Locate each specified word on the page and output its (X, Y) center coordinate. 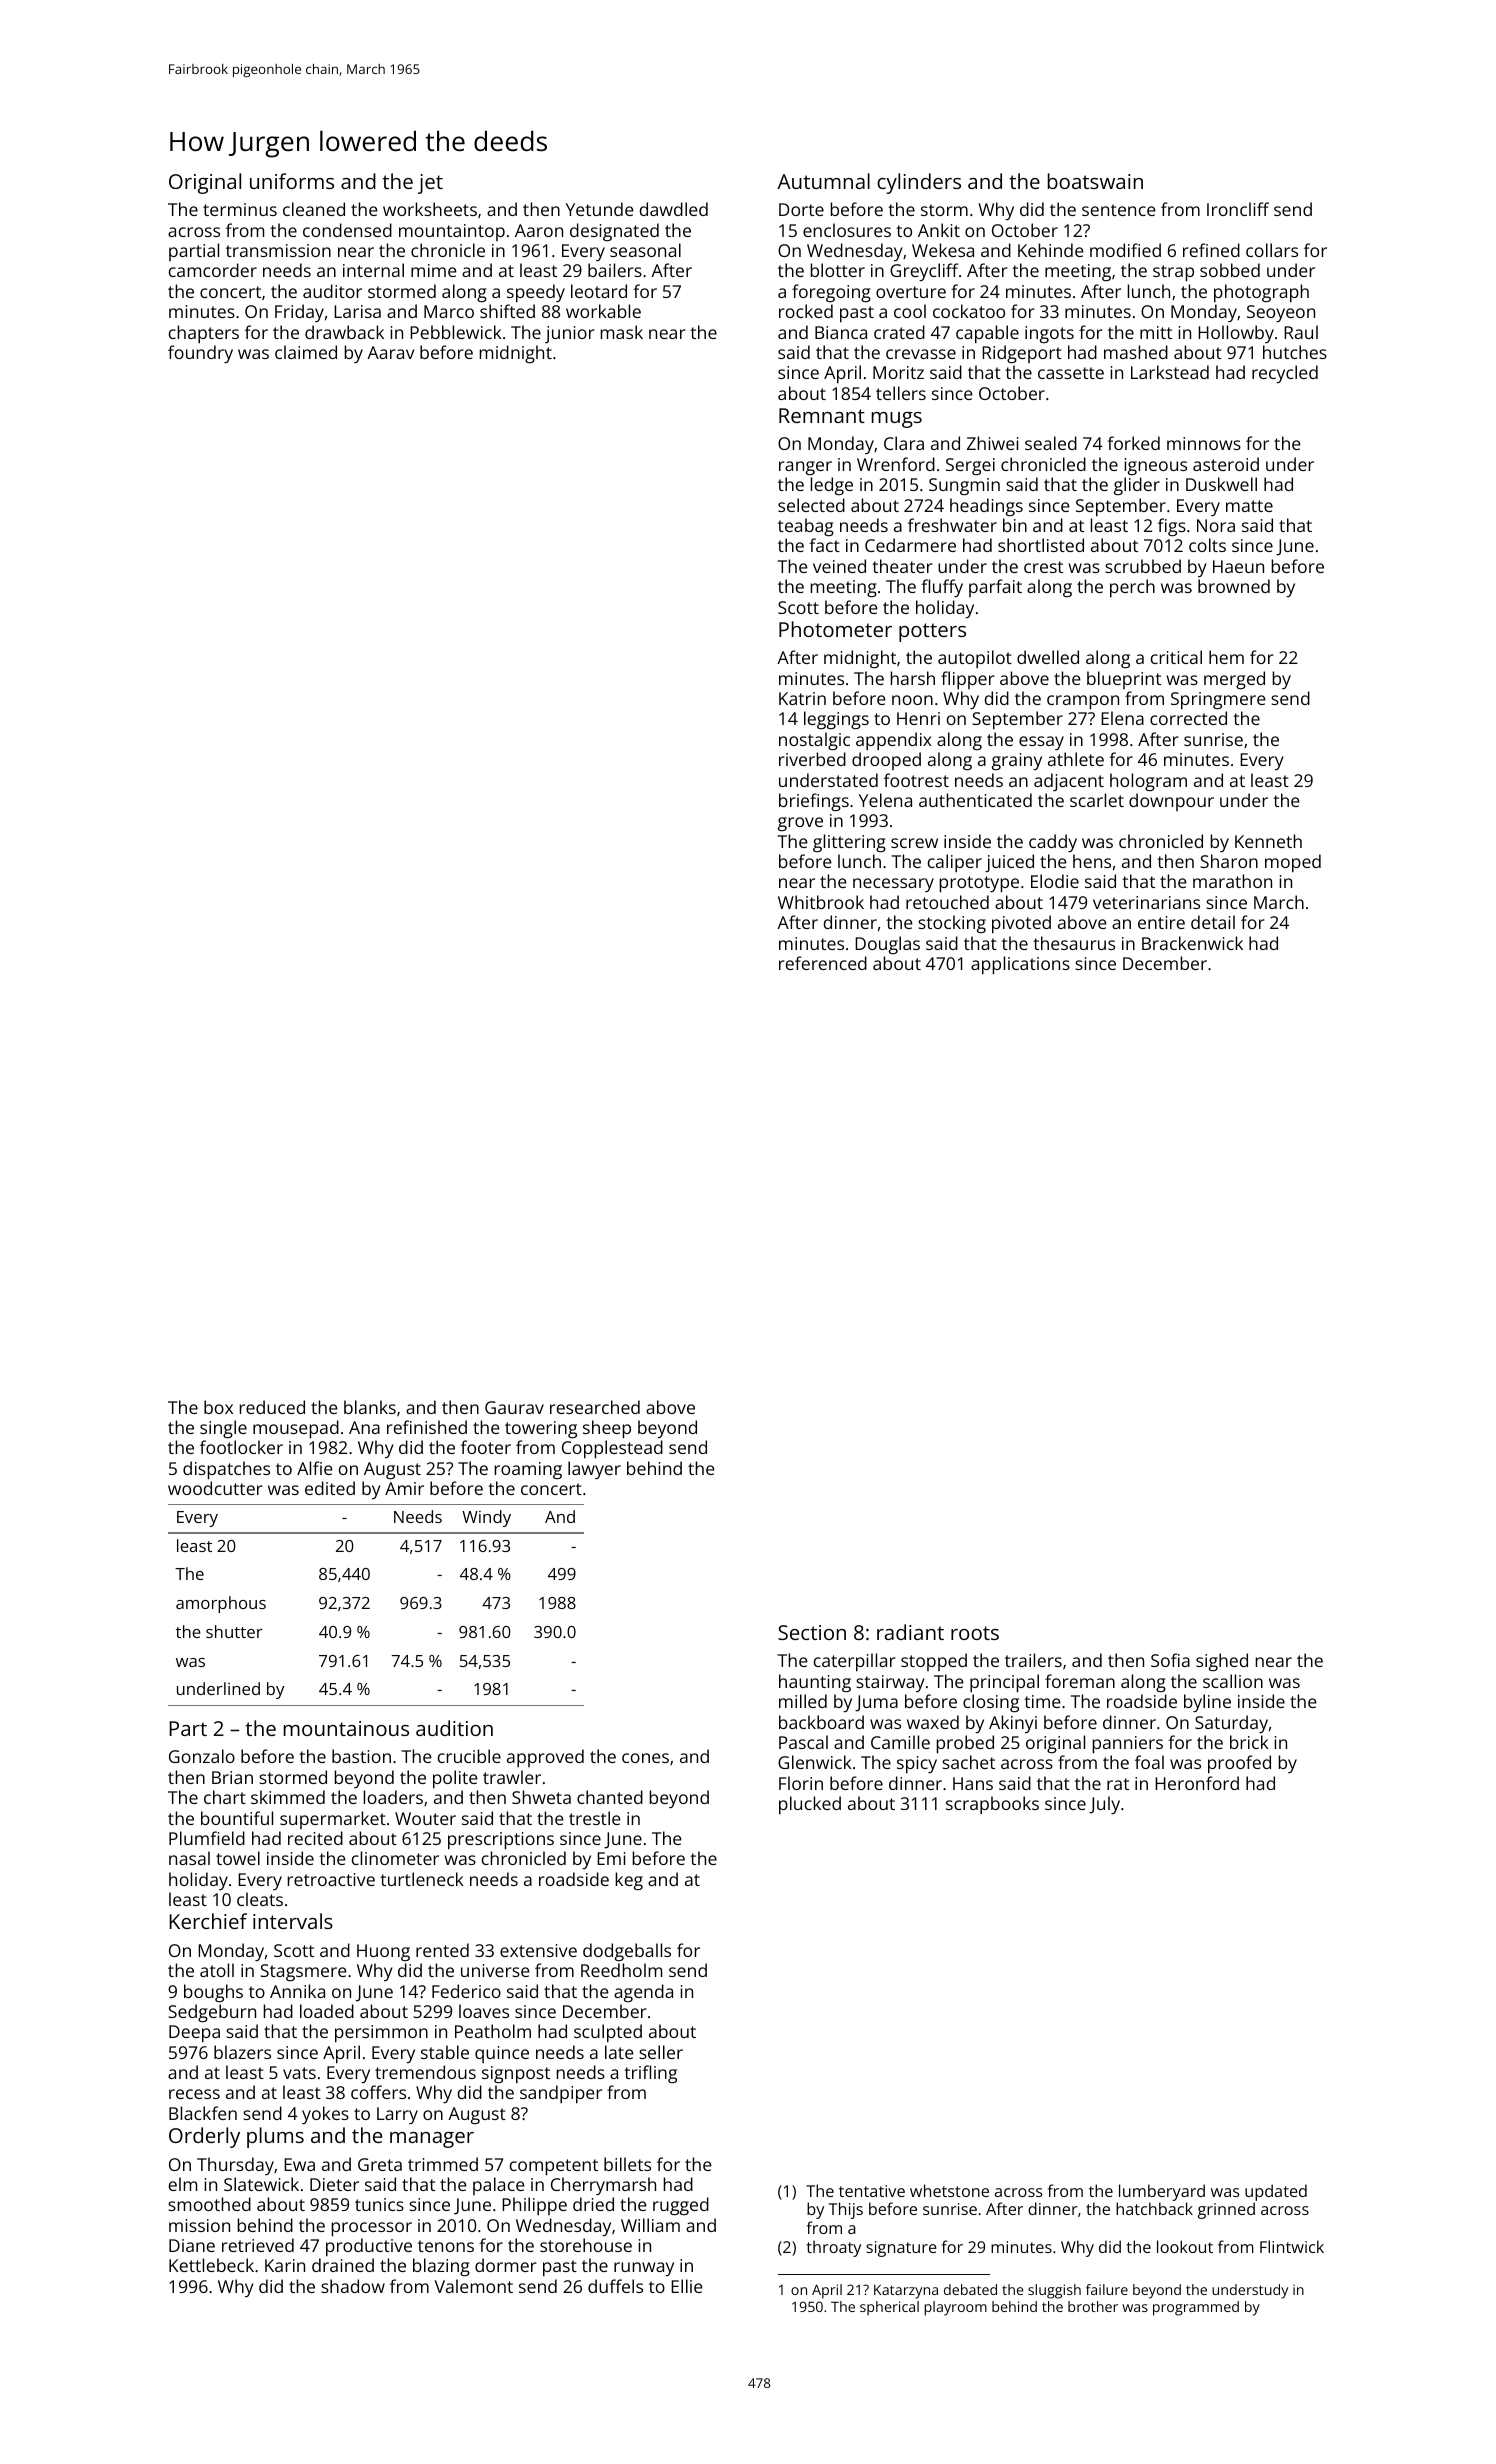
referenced (823, 963)
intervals (293, 1921)
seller (661, 2052)
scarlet (1097, 800)
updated (1276, 2192)
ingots (1049, 334)
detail (1213, 922)
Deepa (194, 2034)
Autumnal (823, 181)
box (218, 1407)
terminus (240, 209)
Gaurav (514, 1407)
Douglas (887, 945)
